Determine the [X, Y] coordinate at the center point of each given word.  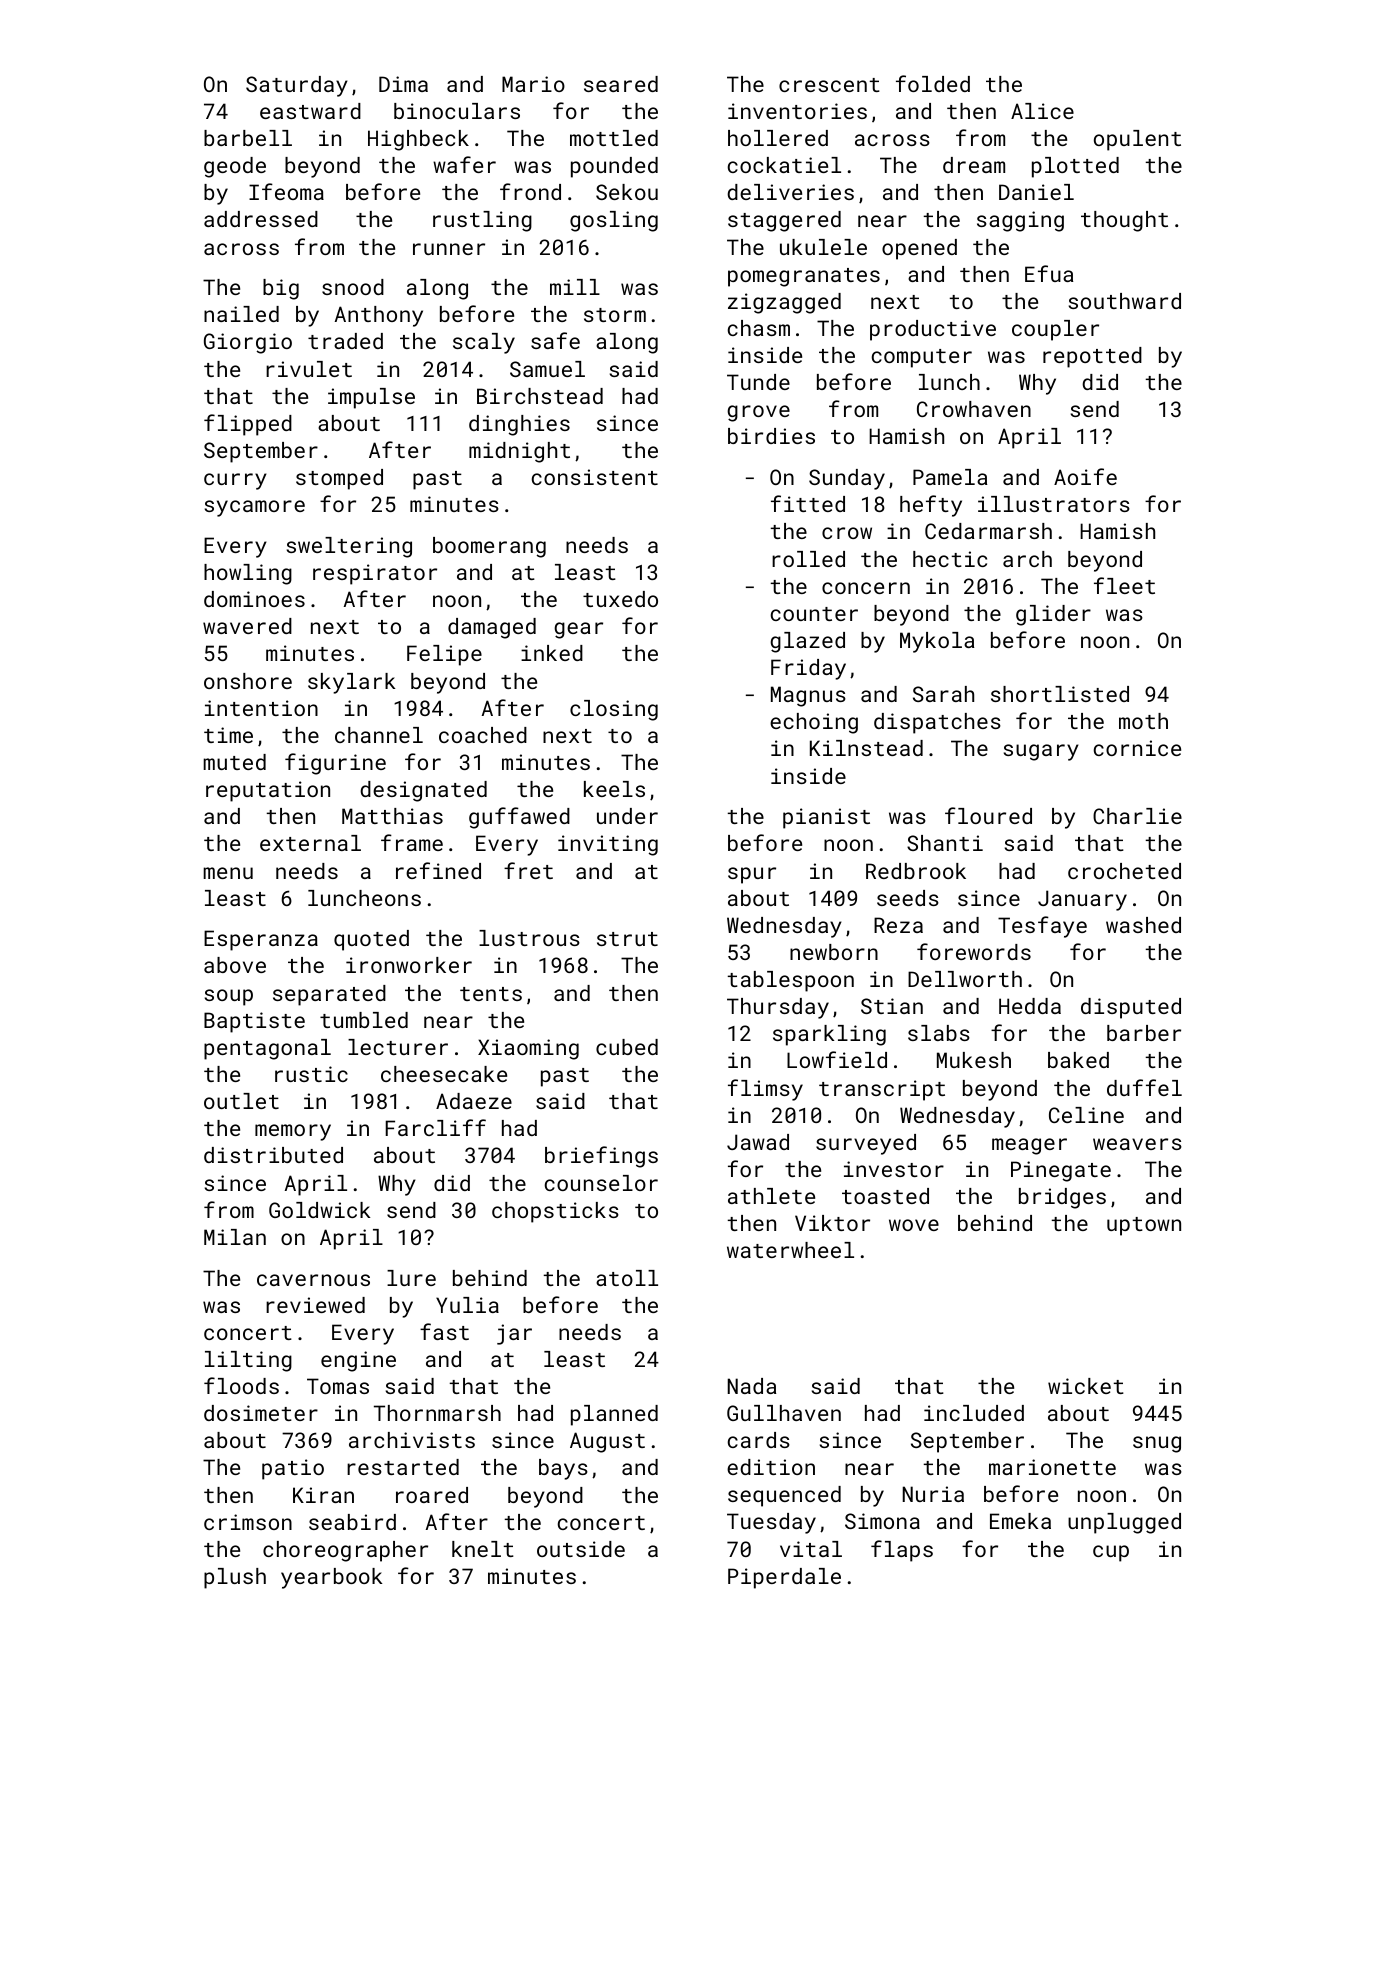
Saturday [297, 86]
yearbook [331, 1578]
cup [1111, 1553]
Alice [1042, 111]
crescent [829, 85]
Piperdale [784, 1578]
